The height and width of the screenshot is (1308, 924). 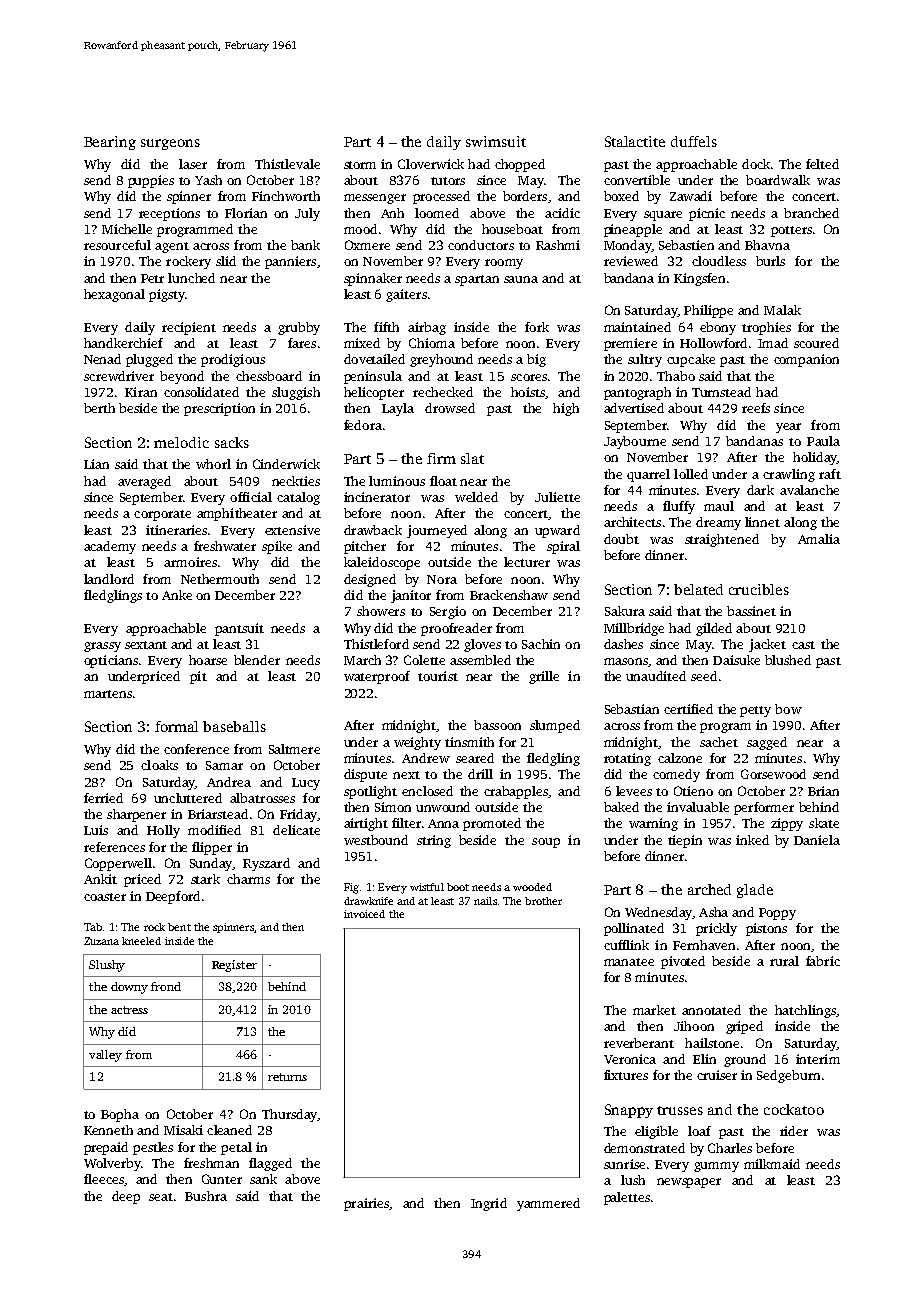 What do you see at coordinates (104, 1179) in the screenshot?
I see `fleeces` at bounding box center [104, 1179].
